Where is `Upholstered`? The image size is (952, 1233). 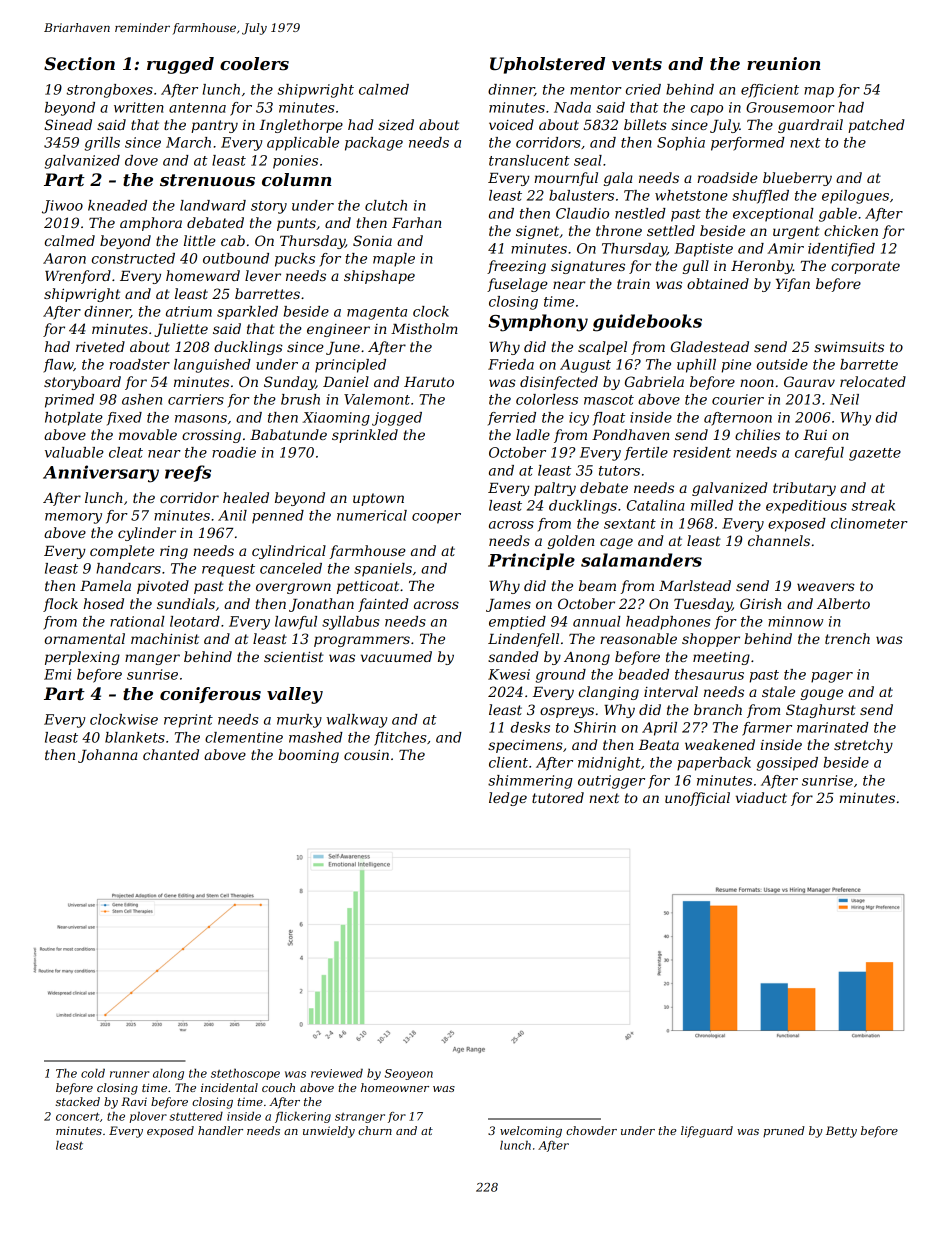 Upholstered is located at coordinates (547, 65).
